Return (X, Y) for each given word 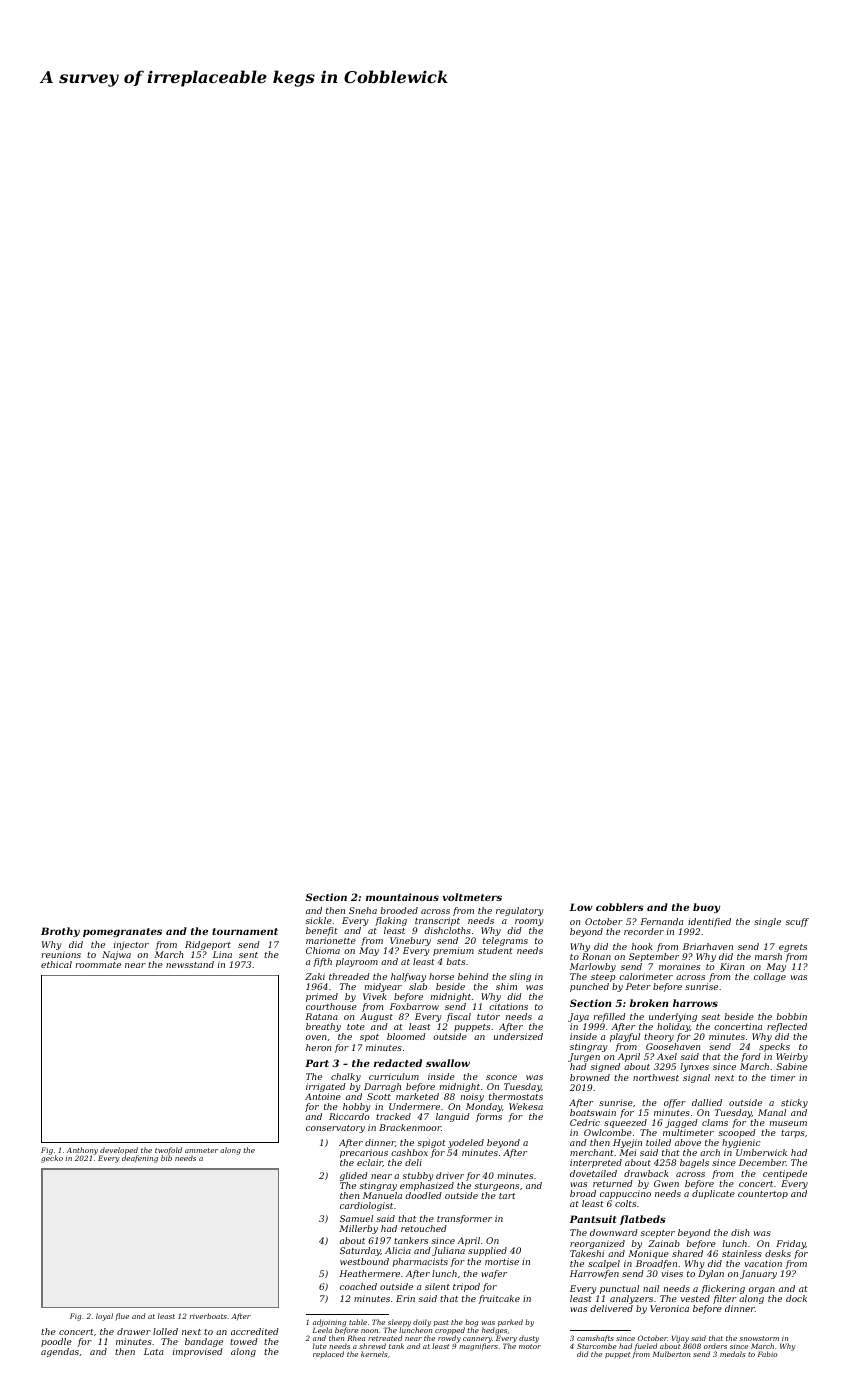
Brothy (60, 932)
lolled (165, 1331)
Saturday (360, 1251)
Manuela (382, 1195)
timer (783, 1077)
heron (318, 1047)
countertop (763, 1195)
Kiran (732, 966)
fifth (322, 962)
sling (520, 977)
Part (317, 1063)
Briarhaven (708, 946)
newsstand (190, 964)
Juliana (448, 1251)
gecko (52, 1159)
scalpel (604, 1264)
